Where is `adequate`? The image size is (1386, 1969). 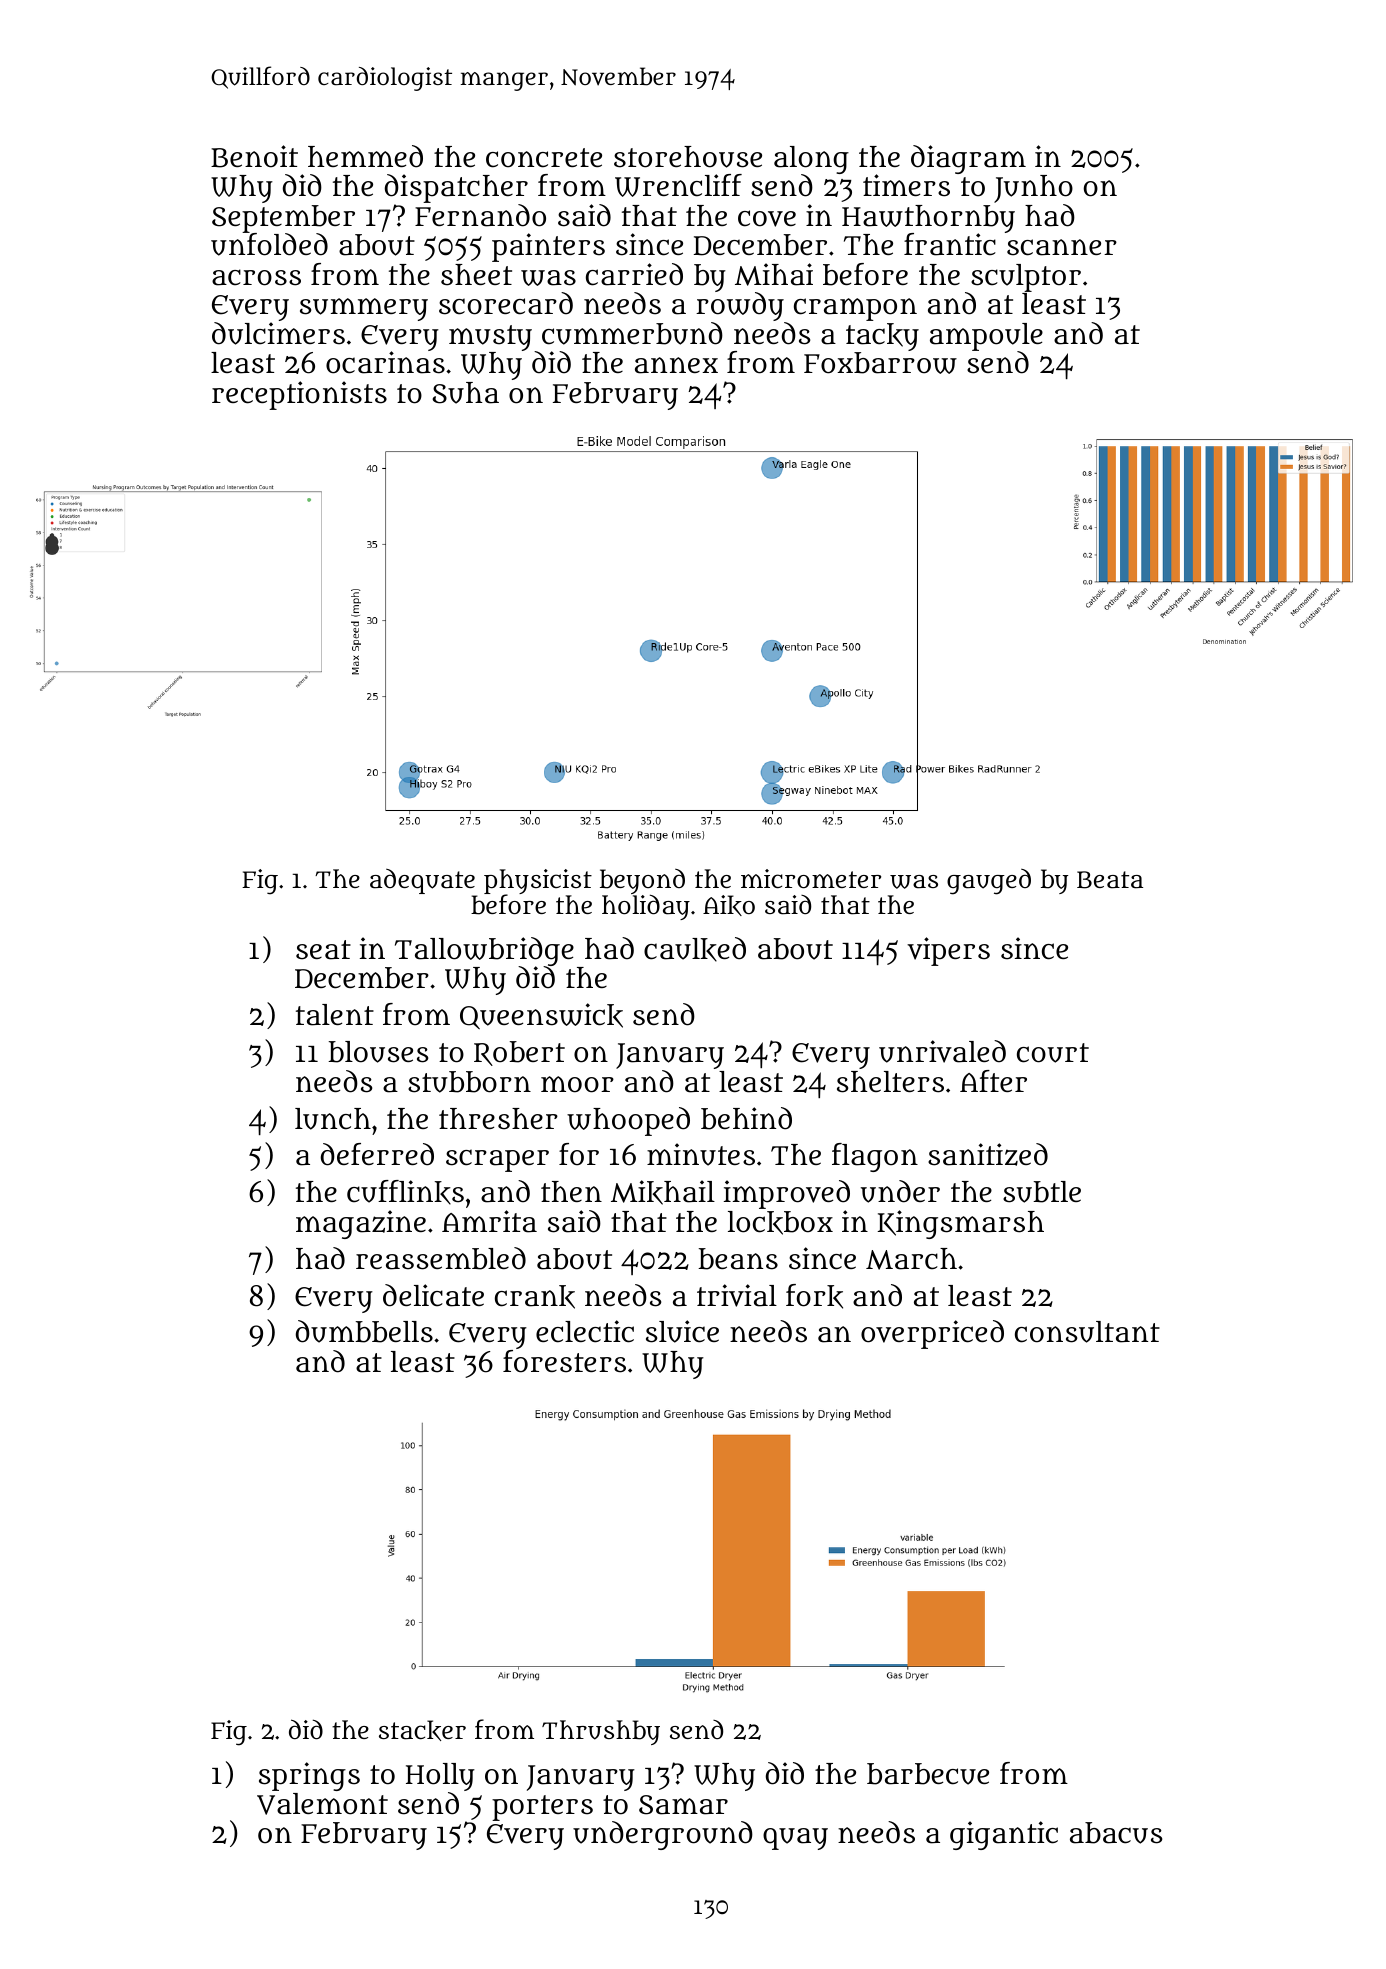 adequate is located at coordinates (422, 881).
